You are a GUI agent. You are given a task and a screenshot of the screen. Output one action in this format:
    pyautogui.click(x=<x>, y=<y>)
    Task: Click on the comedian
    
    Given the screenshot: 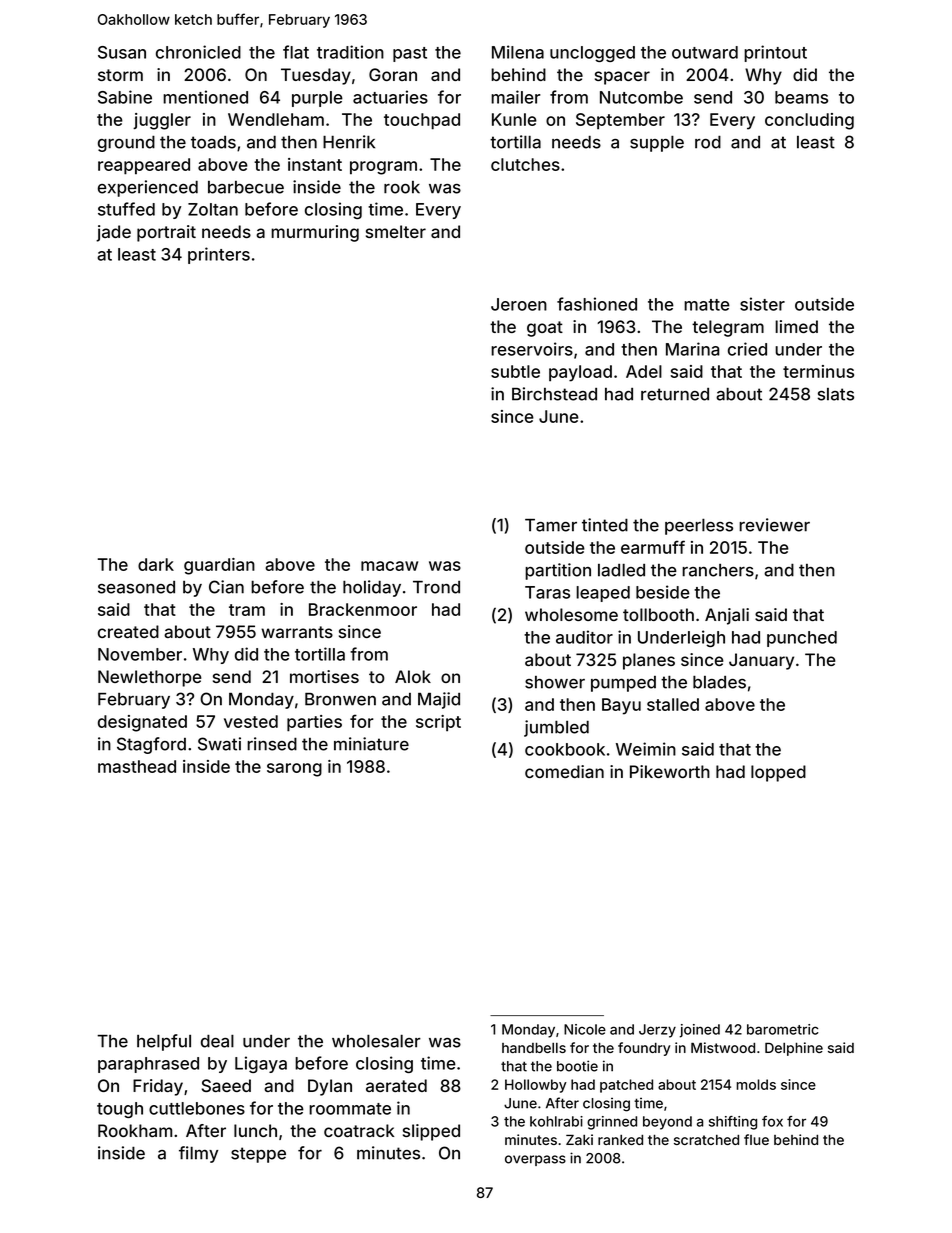 What is the action you would take?
    pyautogui.click(x=564, y=771)
